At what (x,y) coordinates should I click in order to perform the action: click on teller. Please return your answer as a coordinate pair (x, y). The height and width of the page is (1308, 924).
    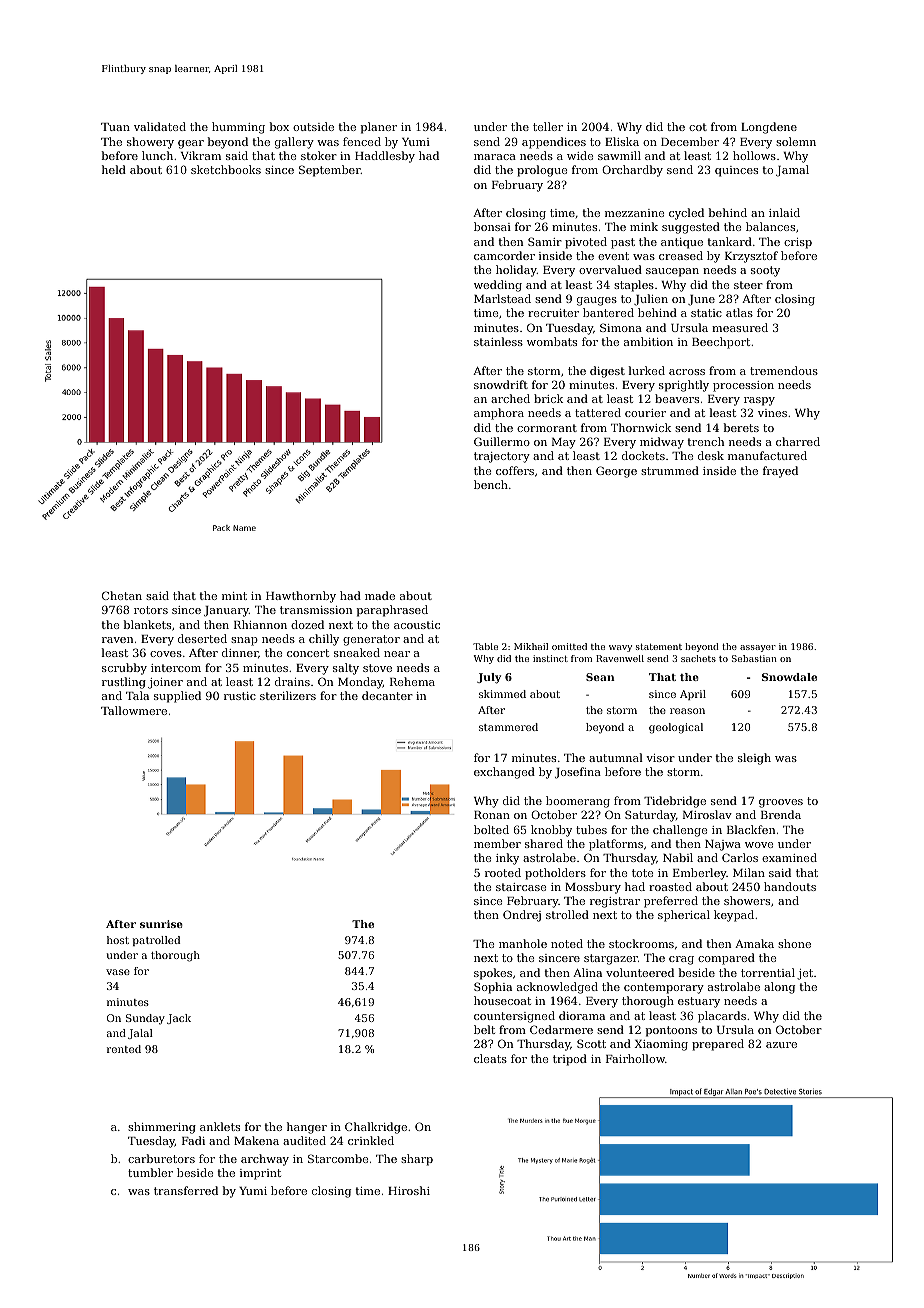
    Looking at the image, I should click on (548, 126).
